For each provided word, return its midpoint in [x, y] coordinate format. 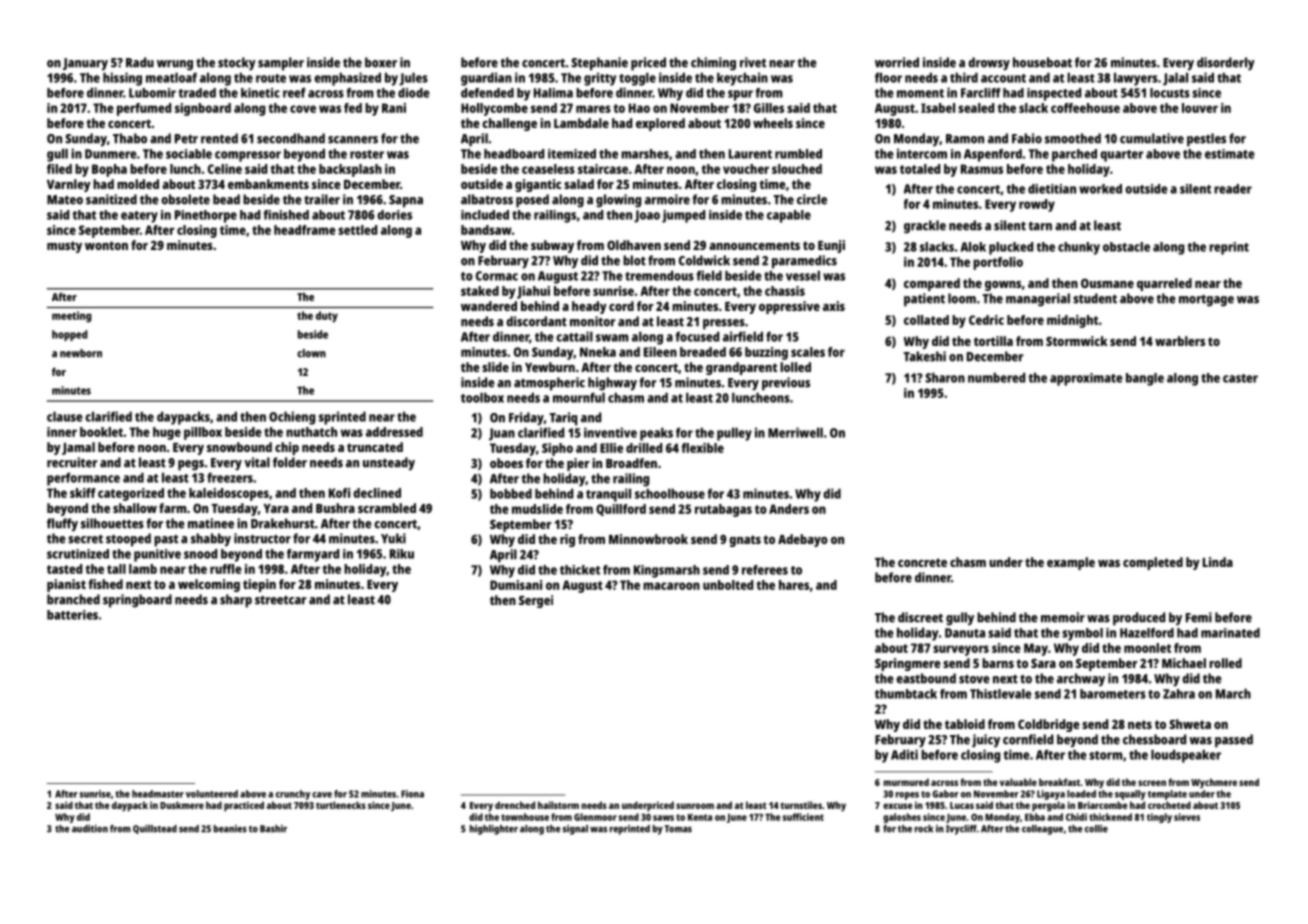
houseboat [1042, 62]
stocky [237, 64]
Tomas [678, 829]
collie [1096, 829]
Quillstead [155, 829]
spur [740, 95]
